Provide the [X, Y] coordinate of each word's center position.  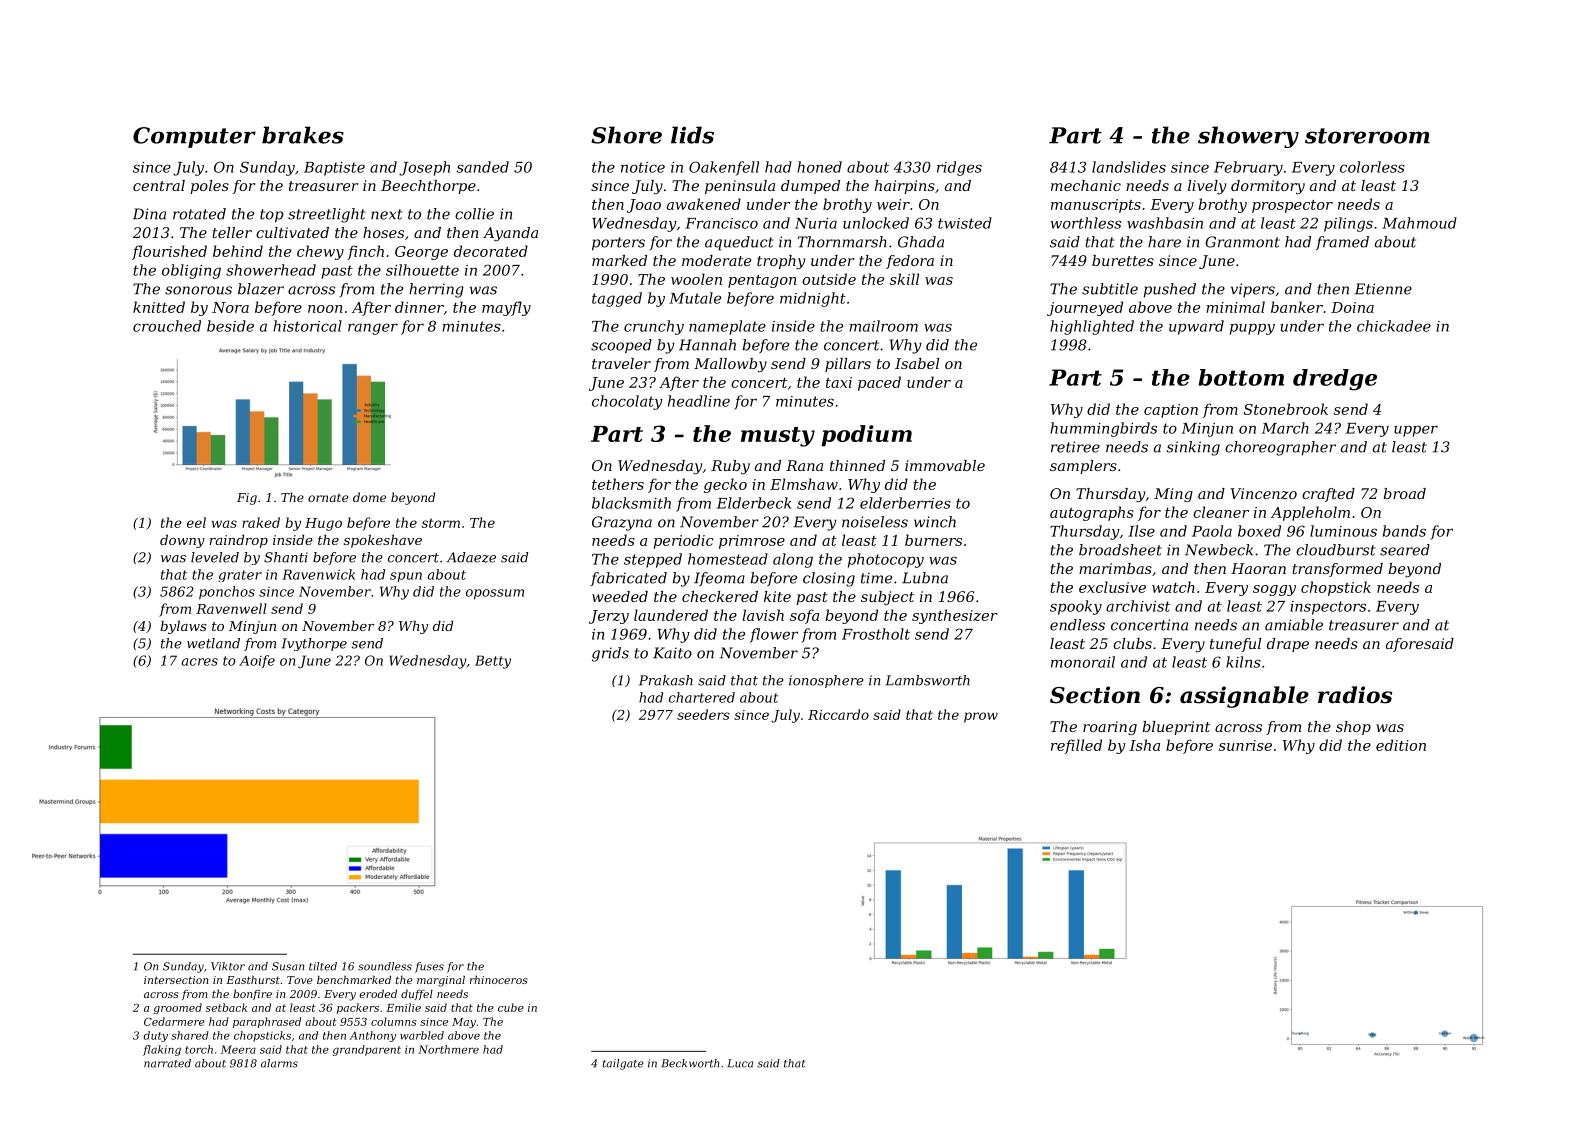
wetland [213, 643]
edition [1401, 745]
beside [230, 326]
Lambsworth [927, 680]
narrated [167, 1063]
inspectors [1328, 608]
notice [643, 167]
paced [879, 383]
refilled [1076, 746]
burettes [1123, 260]
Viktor [228, 966]
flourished [169, 252]
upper [1416, 431]
